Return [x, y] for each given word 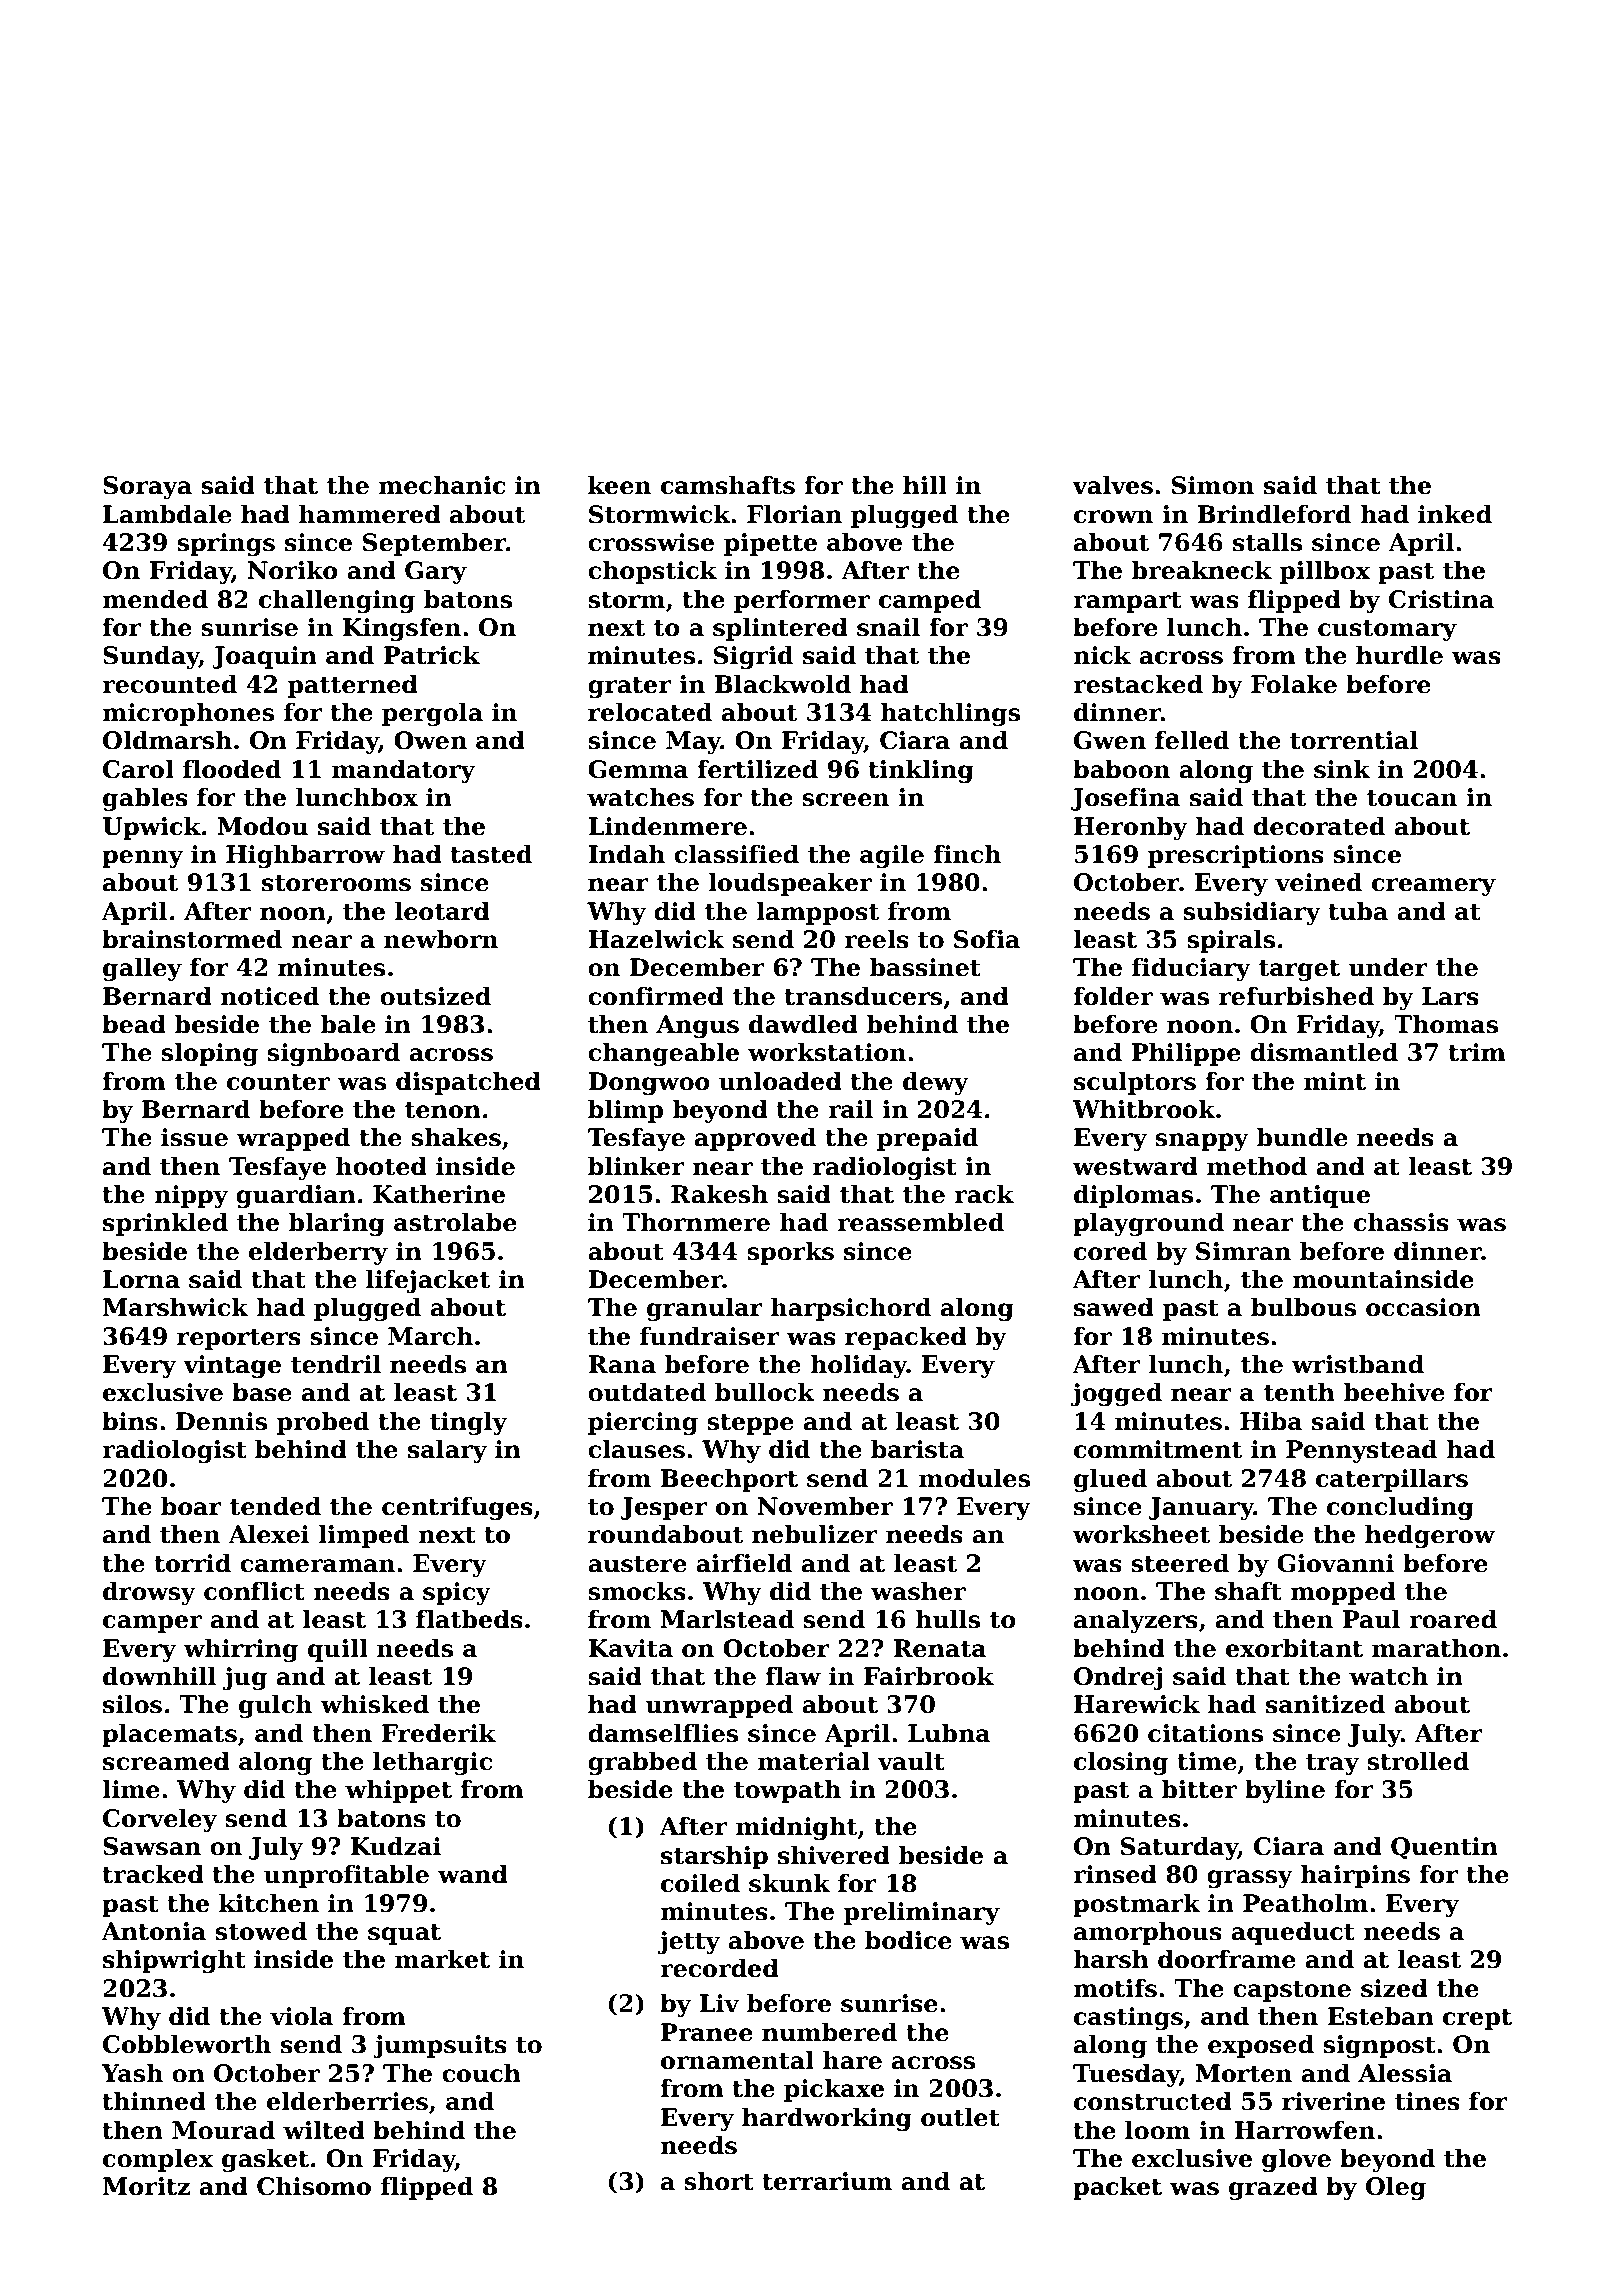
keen [619, 485]
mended [155, 599]
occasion [1423, 1307]
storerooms [336, 883]
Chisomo [314, 2186]
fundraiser [709, 1336]
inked [1455, 514]
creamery [1434, 887]
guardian [296, 1196]
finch [967, 854]
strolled [1418, 1761]
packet [1117, 2188]
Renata [940, 1648]
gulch [275, 1706]
